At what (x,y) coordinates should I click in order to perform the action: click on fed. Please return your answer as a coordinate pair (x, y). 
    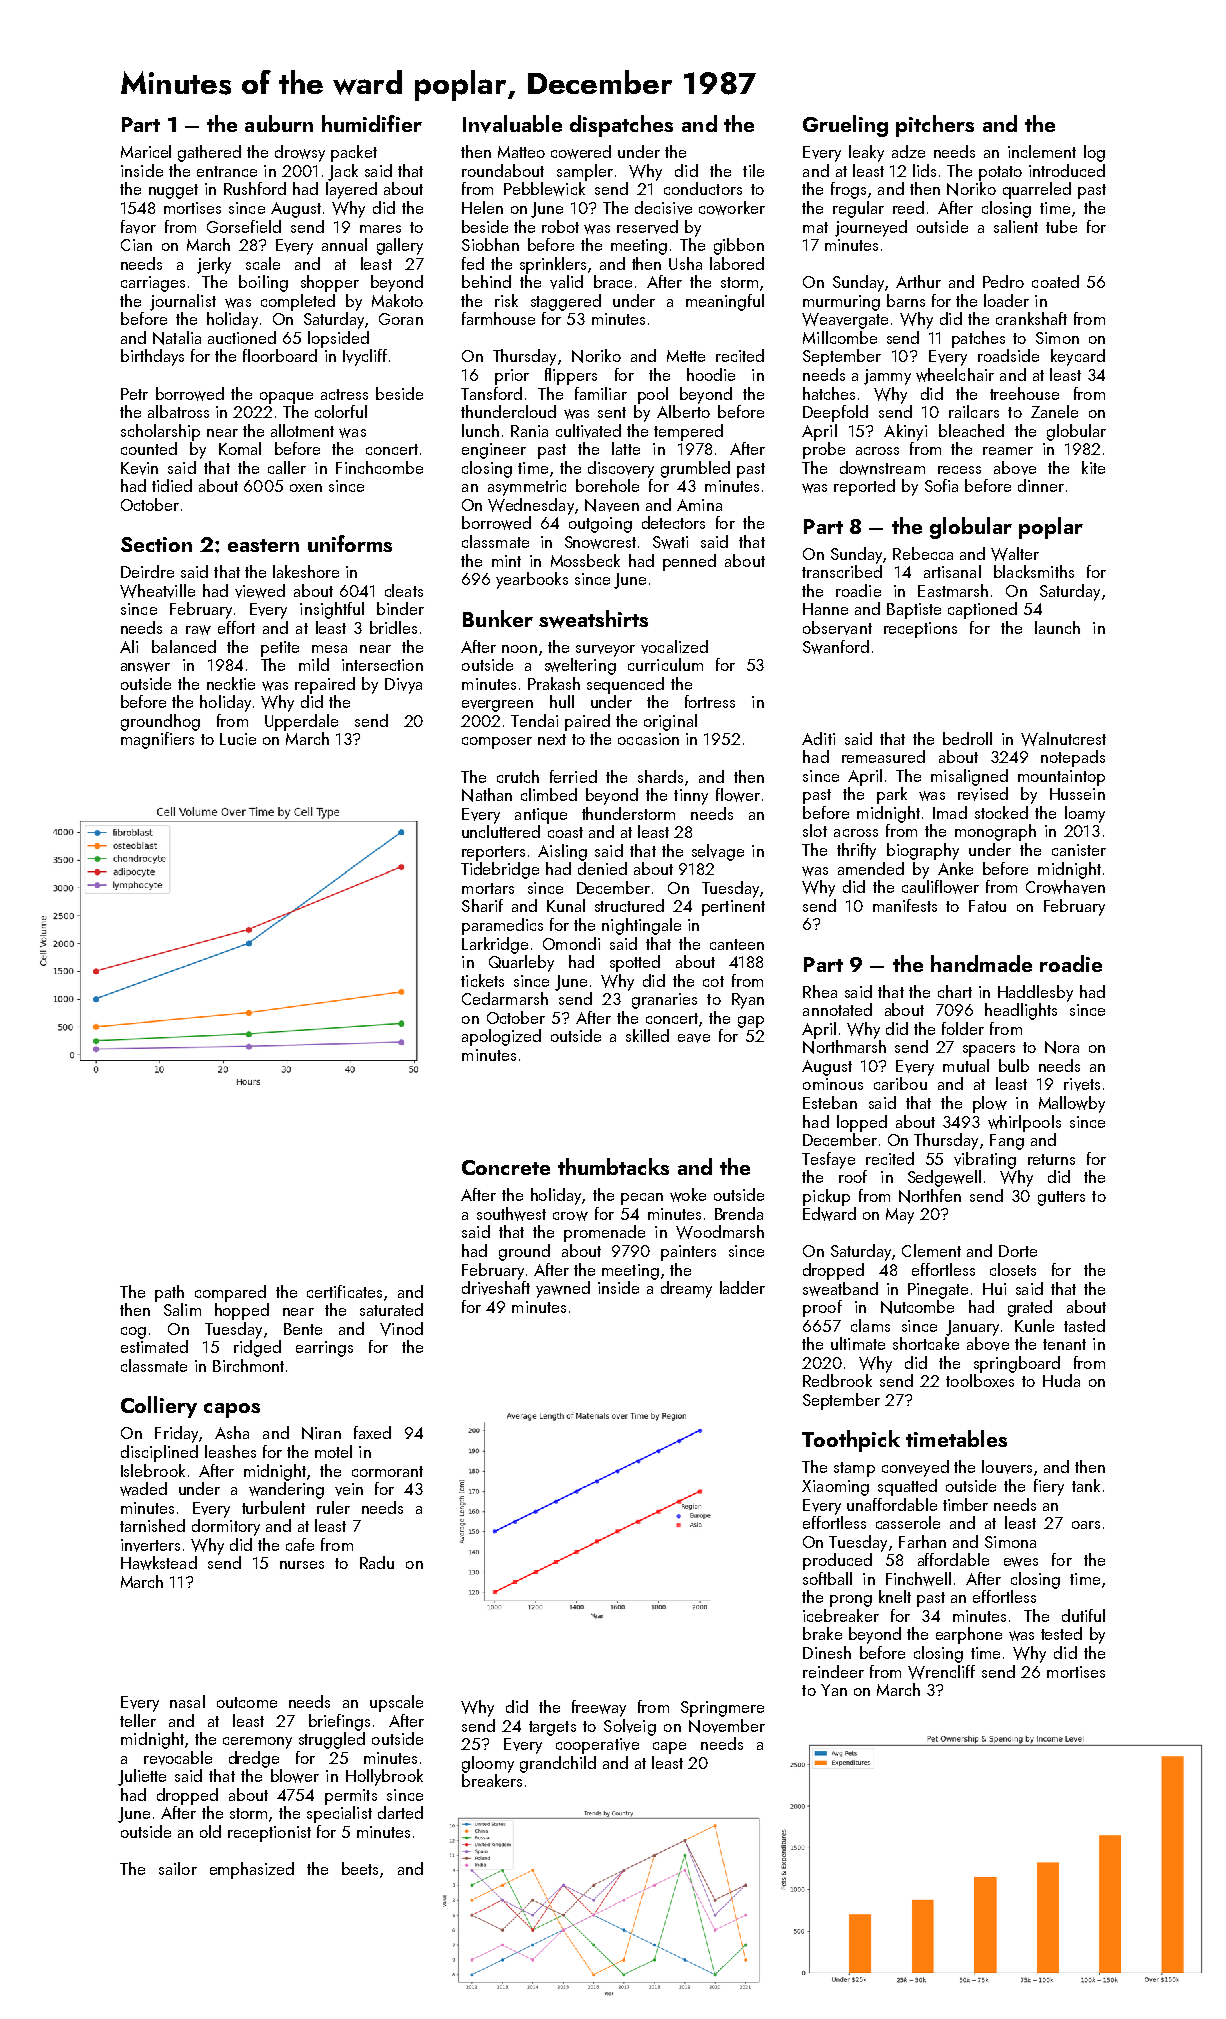
    Looking at the image, I should click on (473, 263).
